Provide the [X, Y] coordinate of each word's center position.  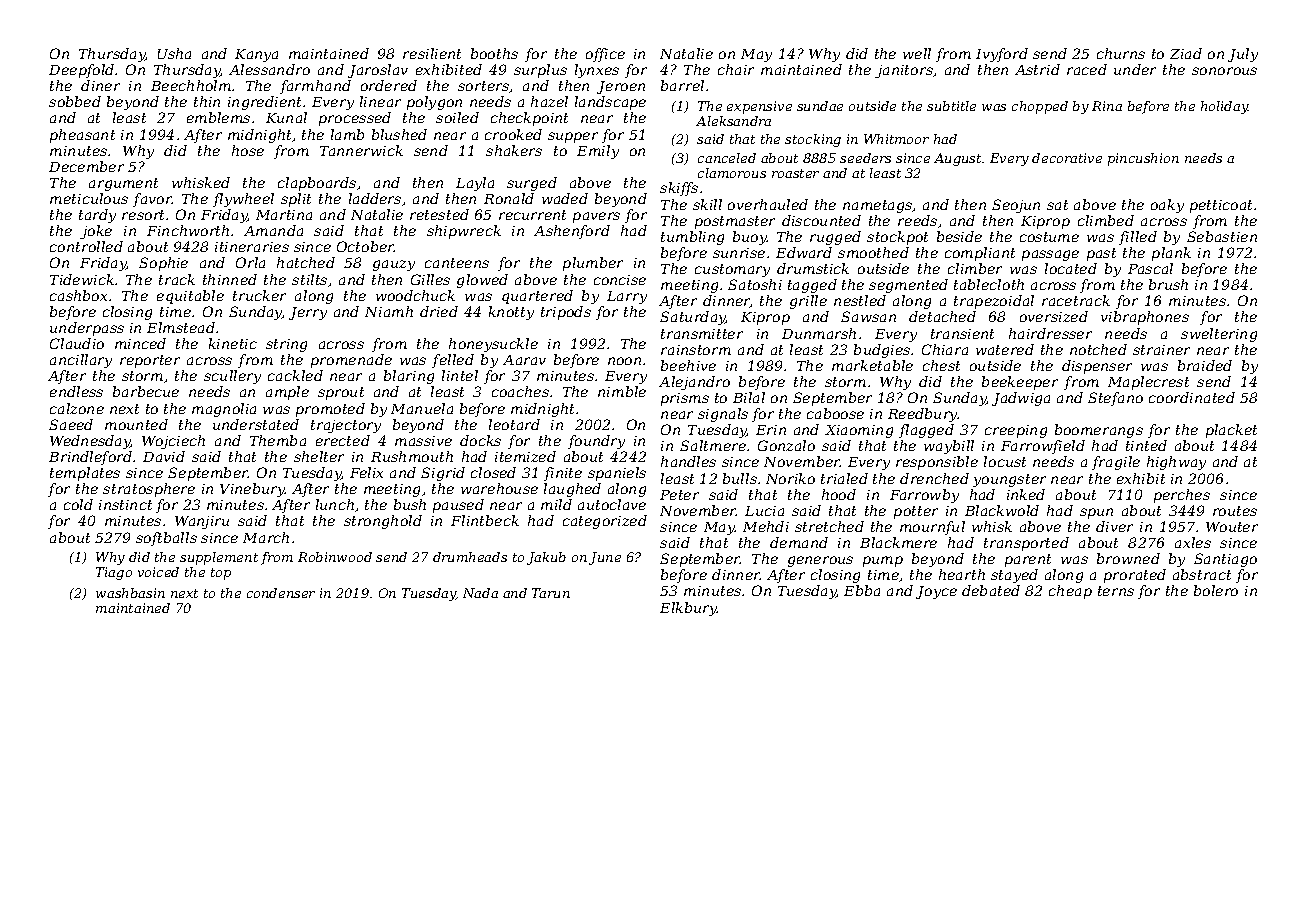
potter [916, 512]
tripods [566, 313]
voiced [158, 572]
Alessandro [269, 69]
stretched [829, 526]
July [1243, 55]
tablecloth [989, 284]
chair [736, 69]
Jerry [308, 313]
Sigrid [443, 474]
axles [1193, 542]
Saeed [71, 424]
